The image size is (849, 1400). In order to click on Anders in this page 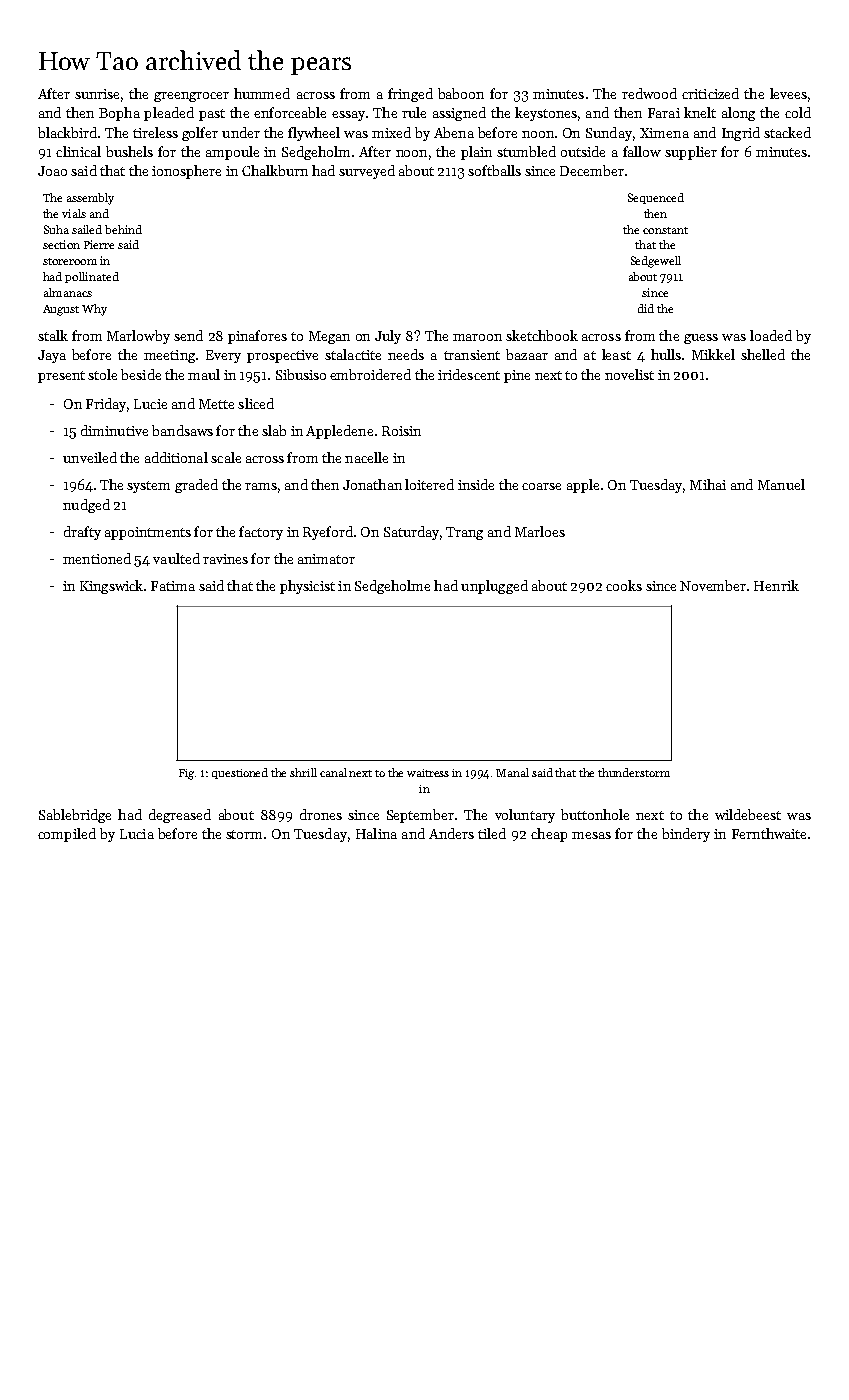, I will do `click(451, 833)`.
